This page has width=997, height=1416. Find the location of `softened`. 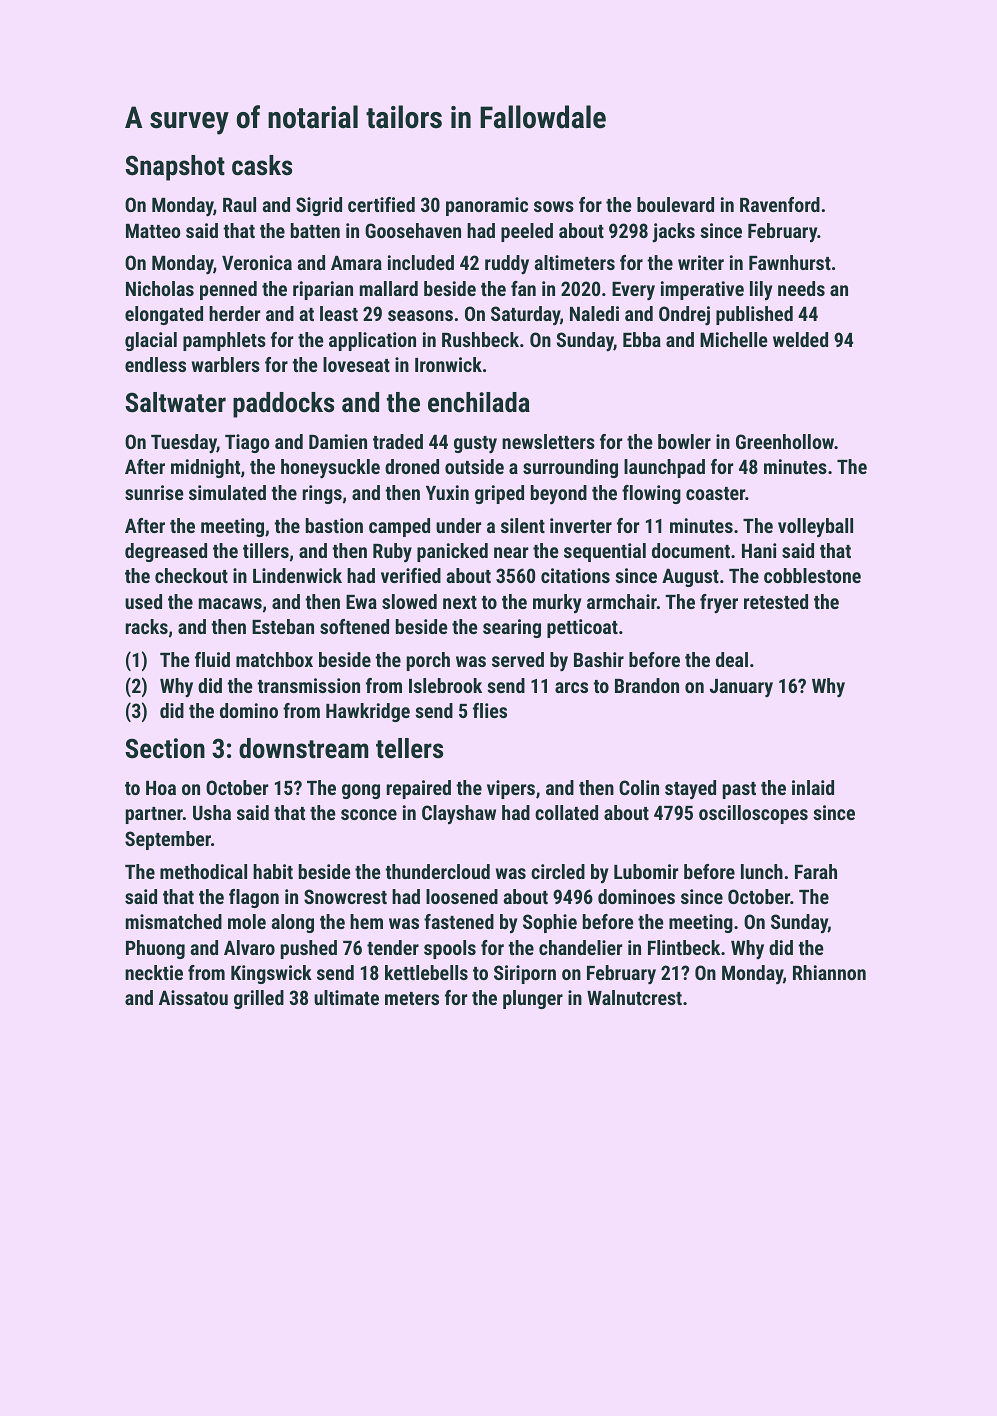

softened is located at coordinates (354, 626).
